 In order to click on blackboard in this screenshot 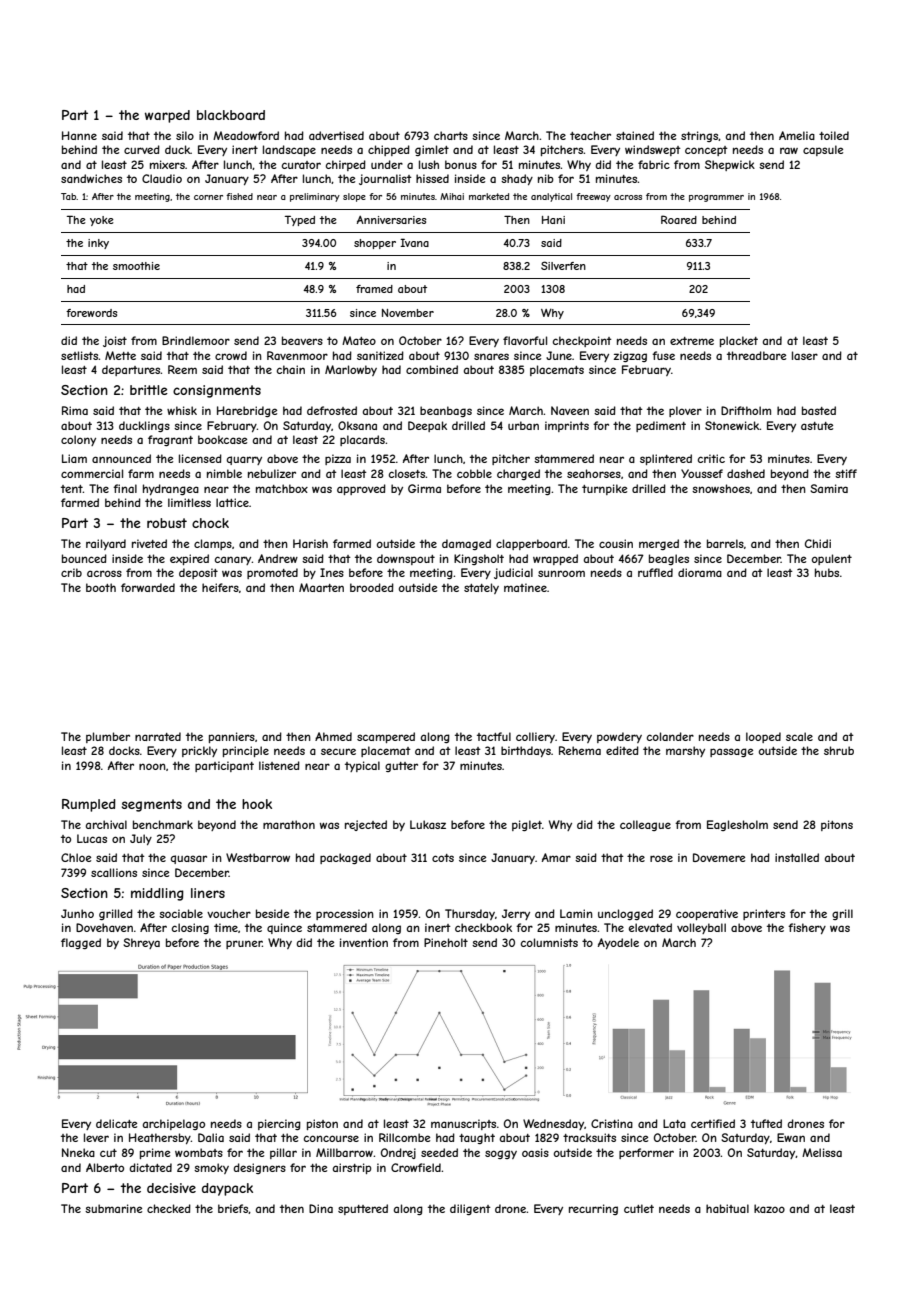, I will do `click(231, 115)`.
